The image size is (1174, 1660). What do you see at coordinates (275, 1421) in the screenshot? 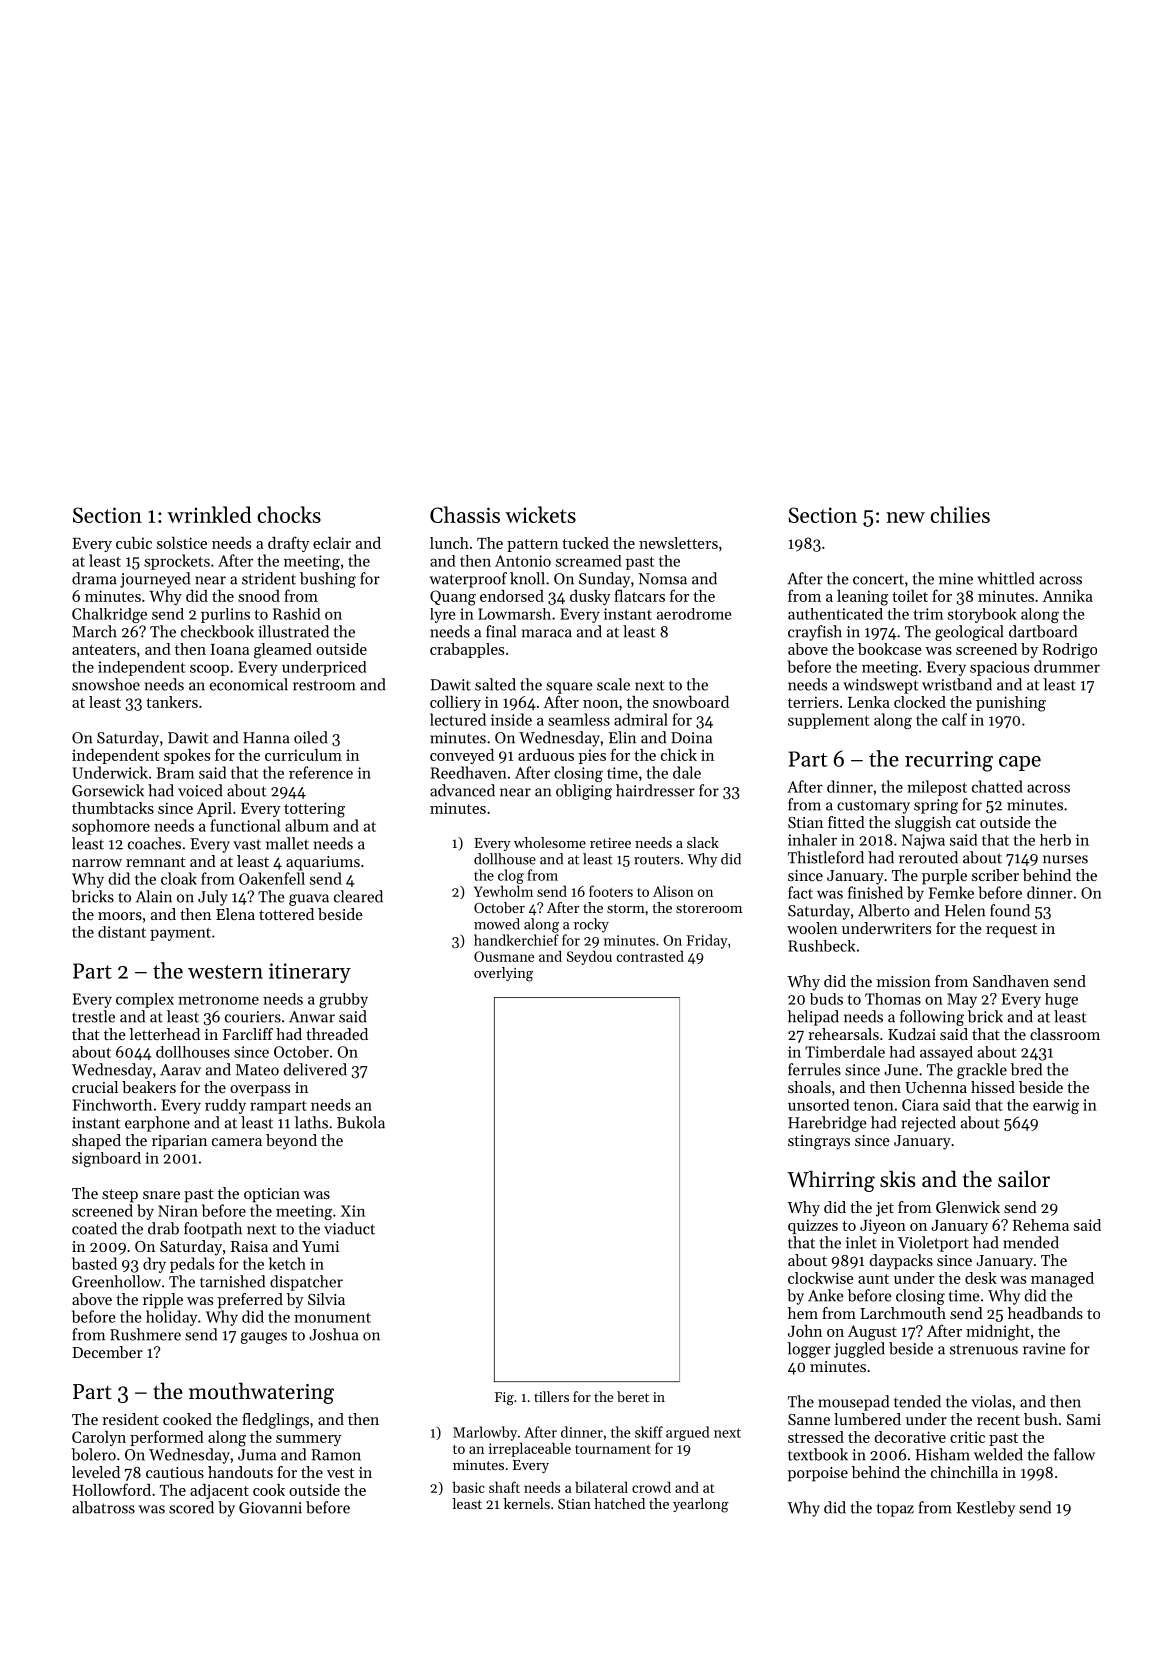
I see `fledglings` at bounding box center [275, 1421].
